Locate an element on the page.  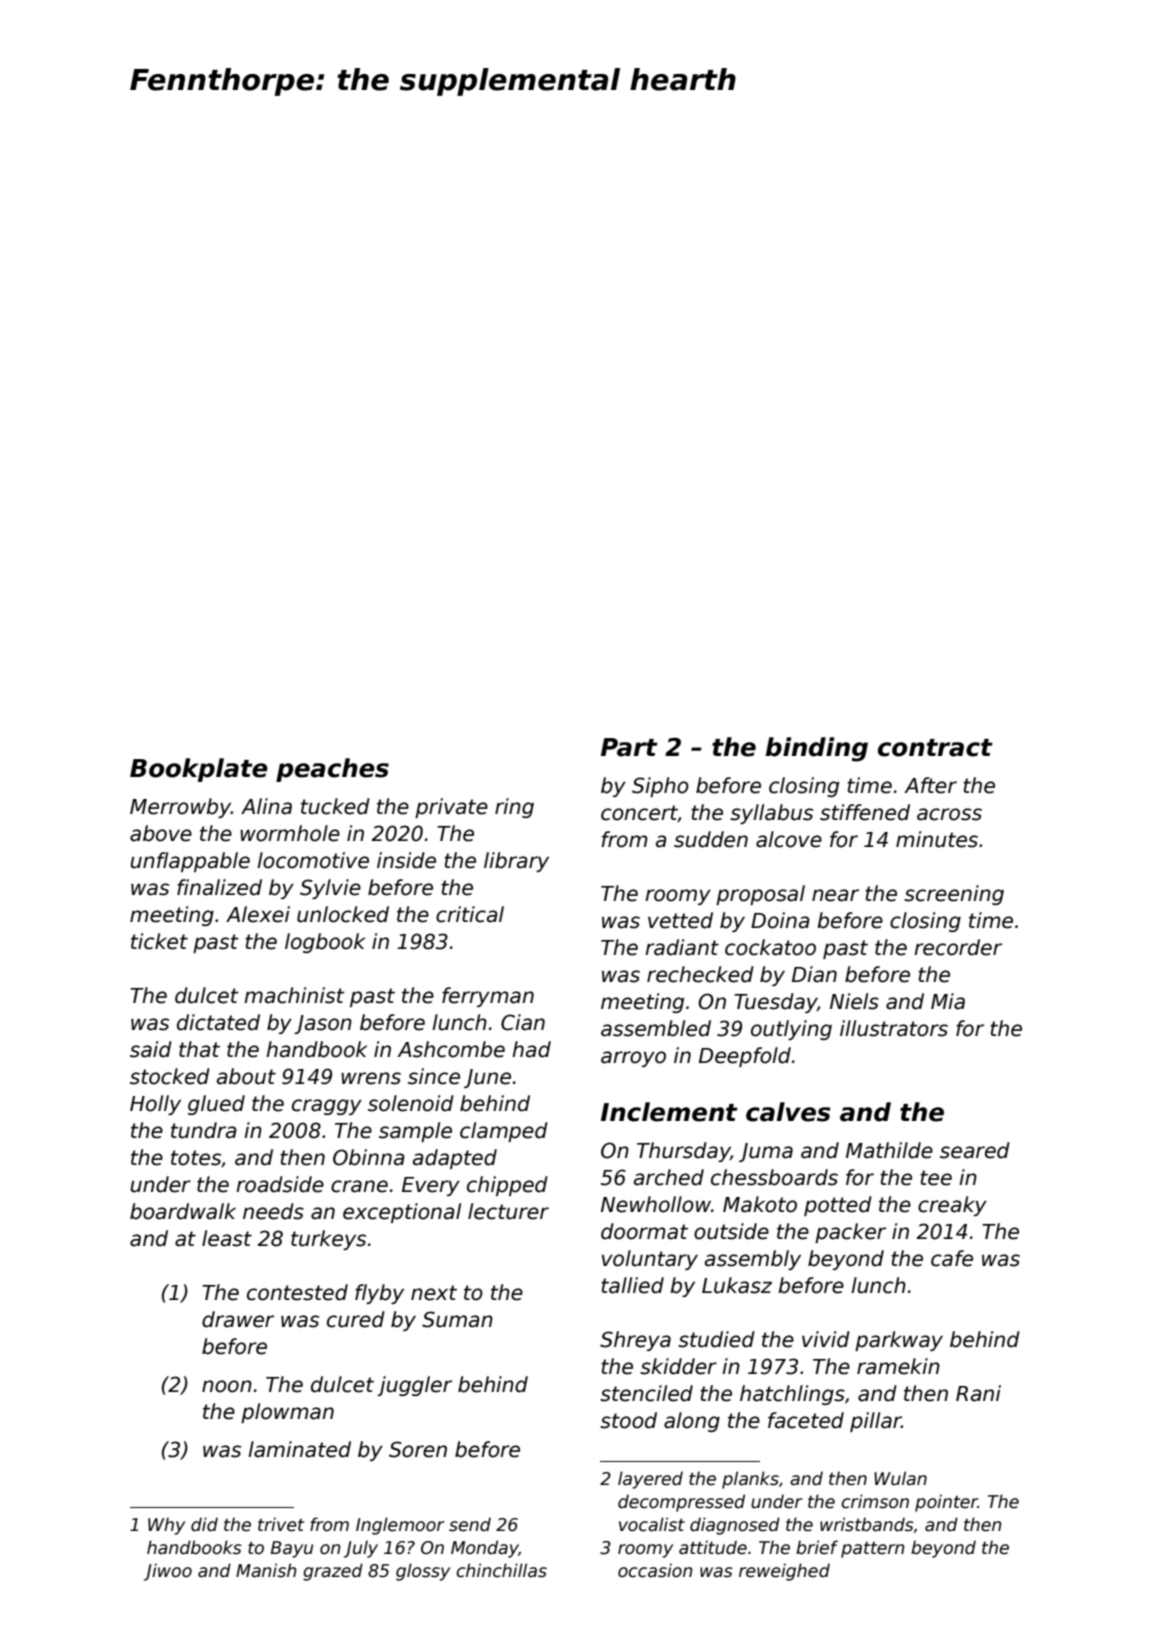
tucked is located at coordinates (335, 806).
